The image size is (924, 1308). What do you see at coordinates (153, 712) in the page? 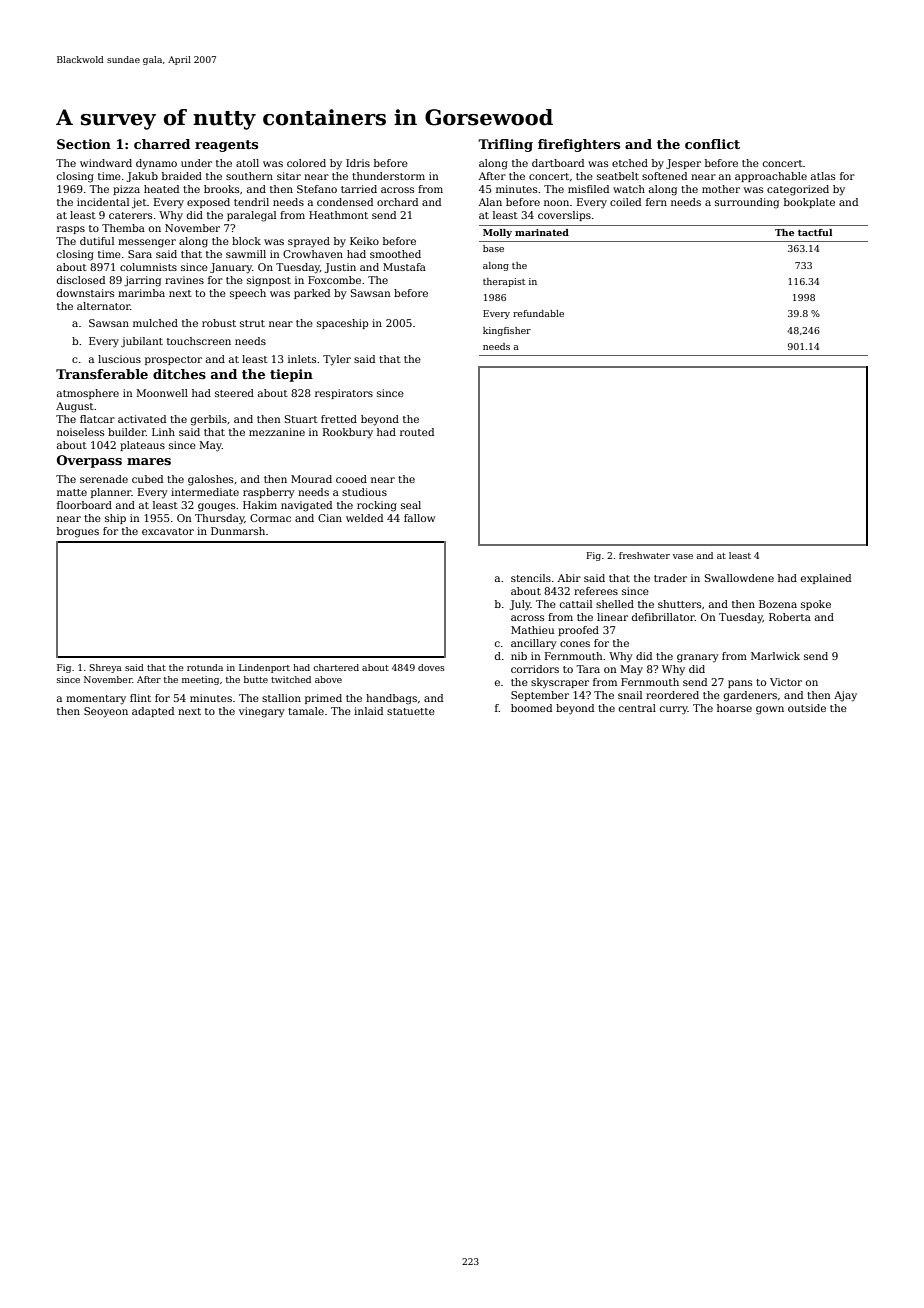
I see `adapted` at bounding box center [153, 712].
